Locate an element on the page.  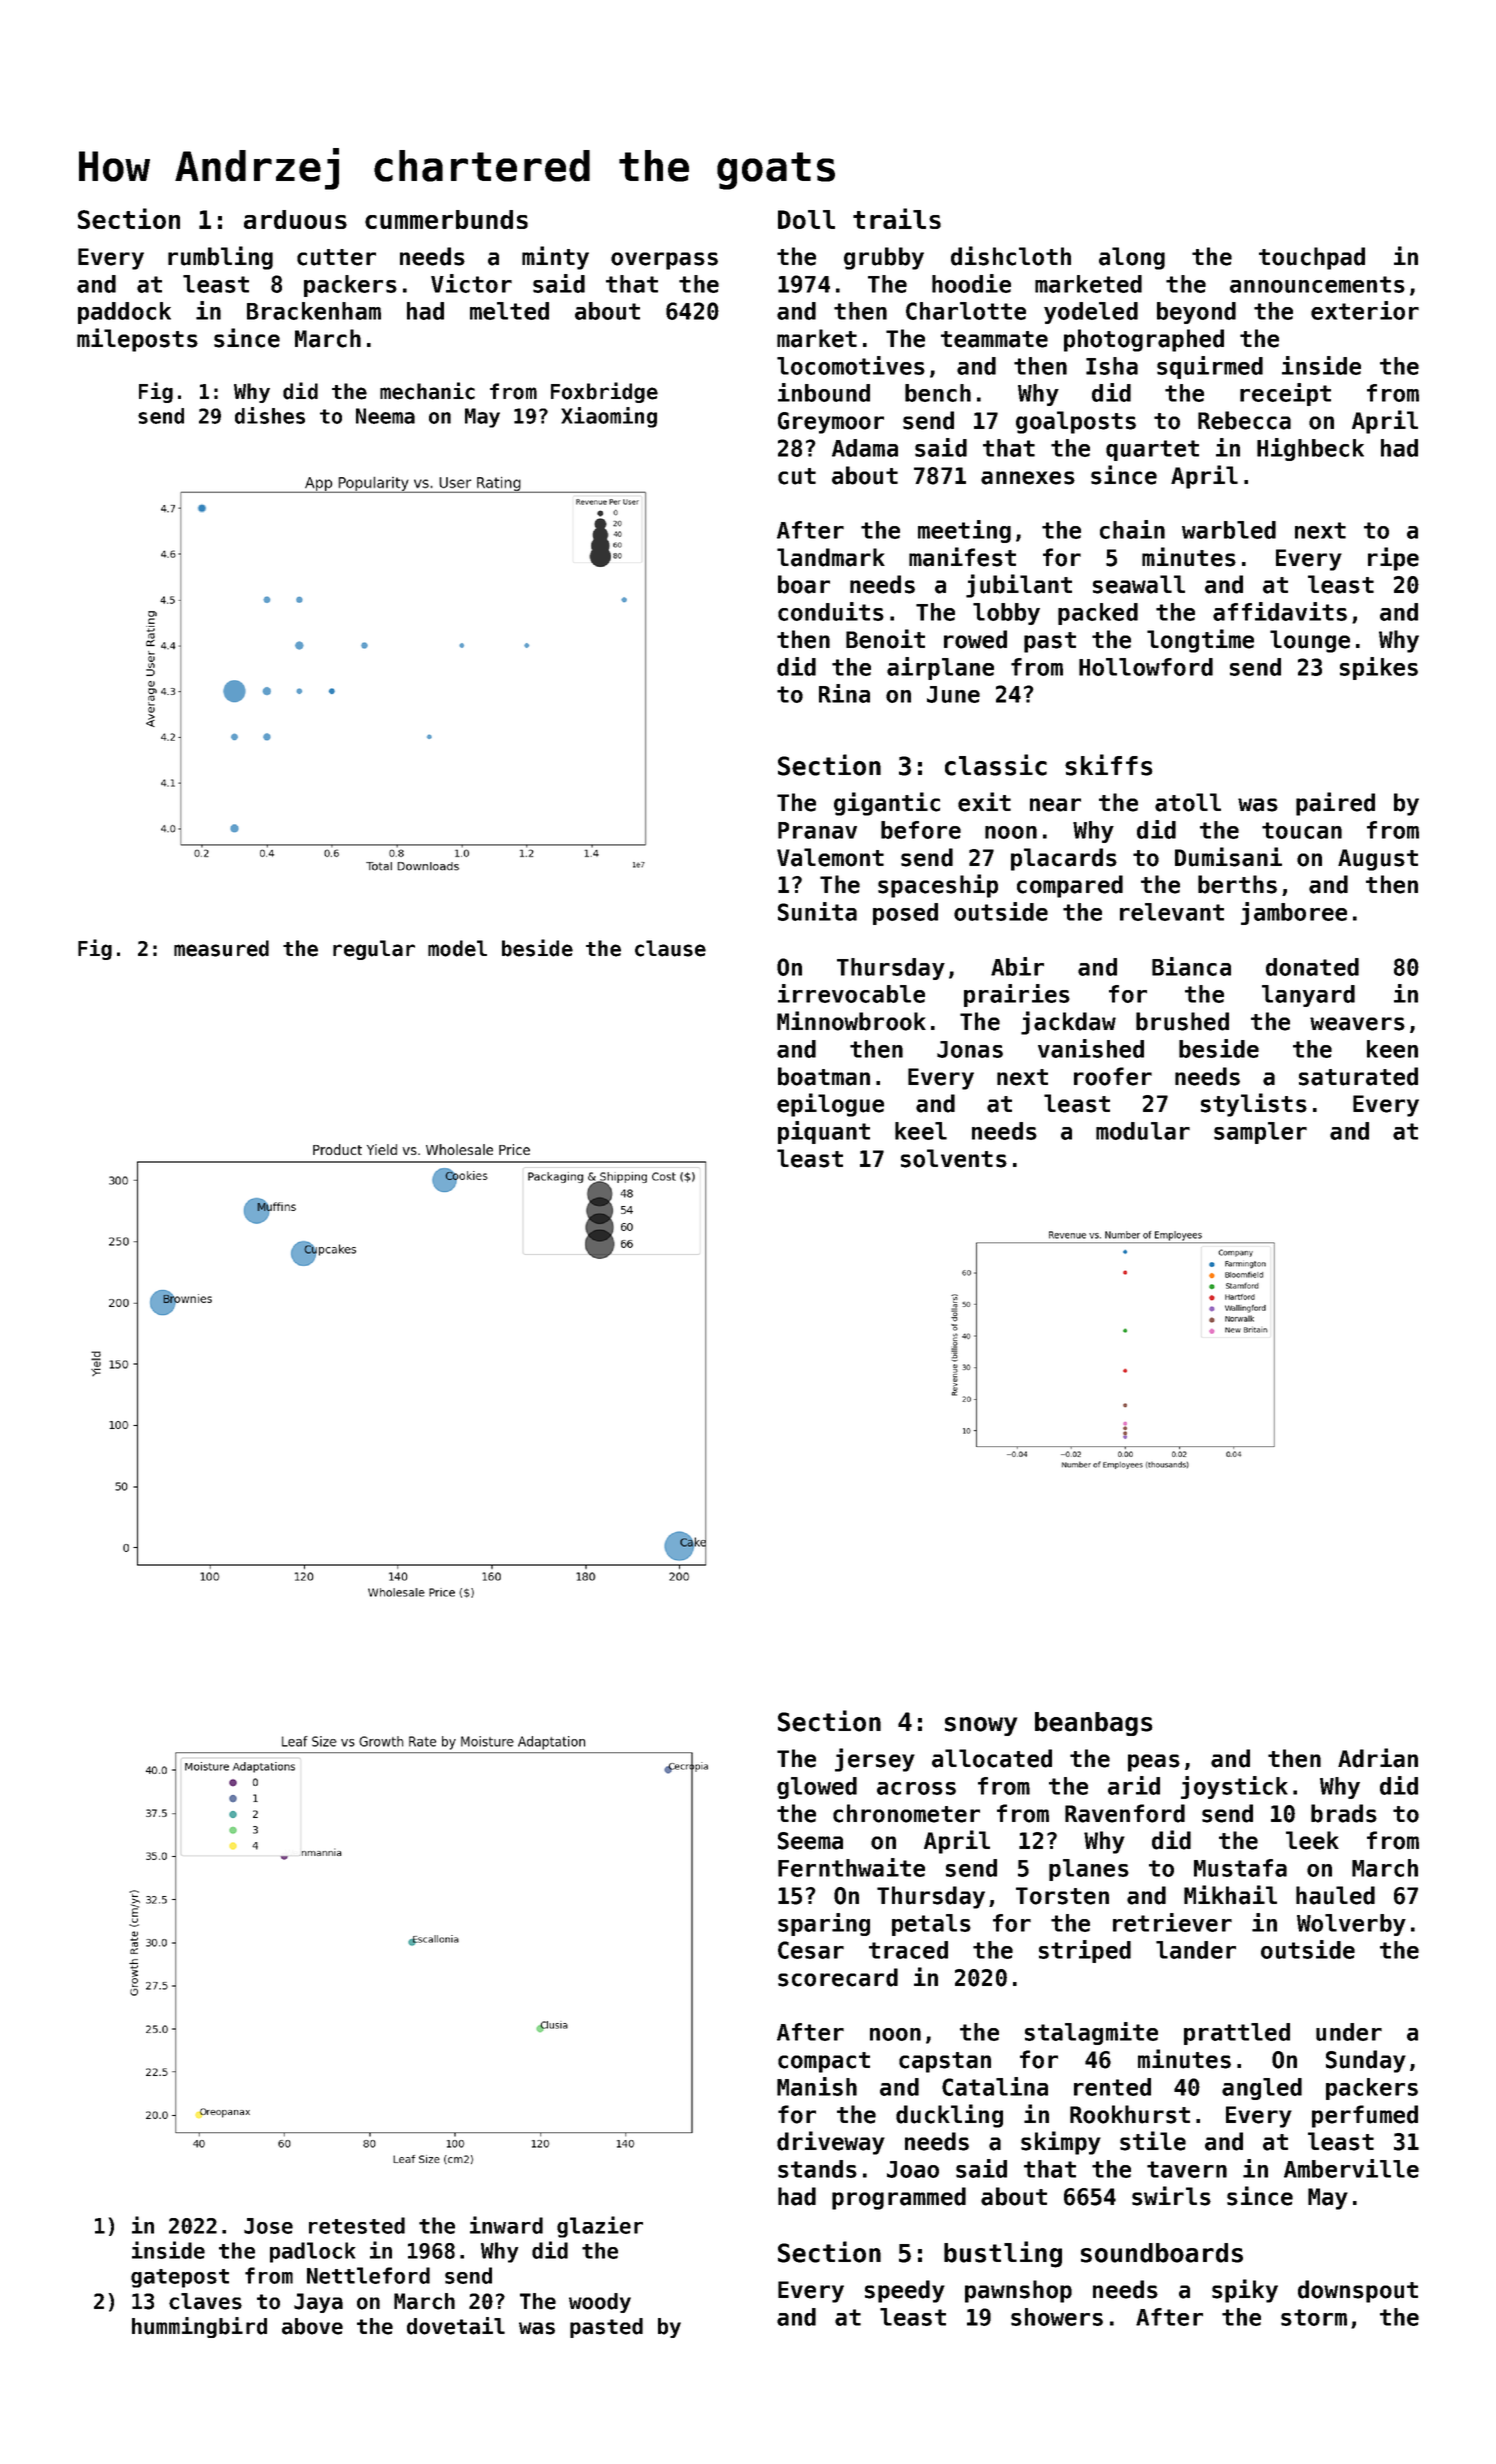
trails is located at coordinates (897, 218).
